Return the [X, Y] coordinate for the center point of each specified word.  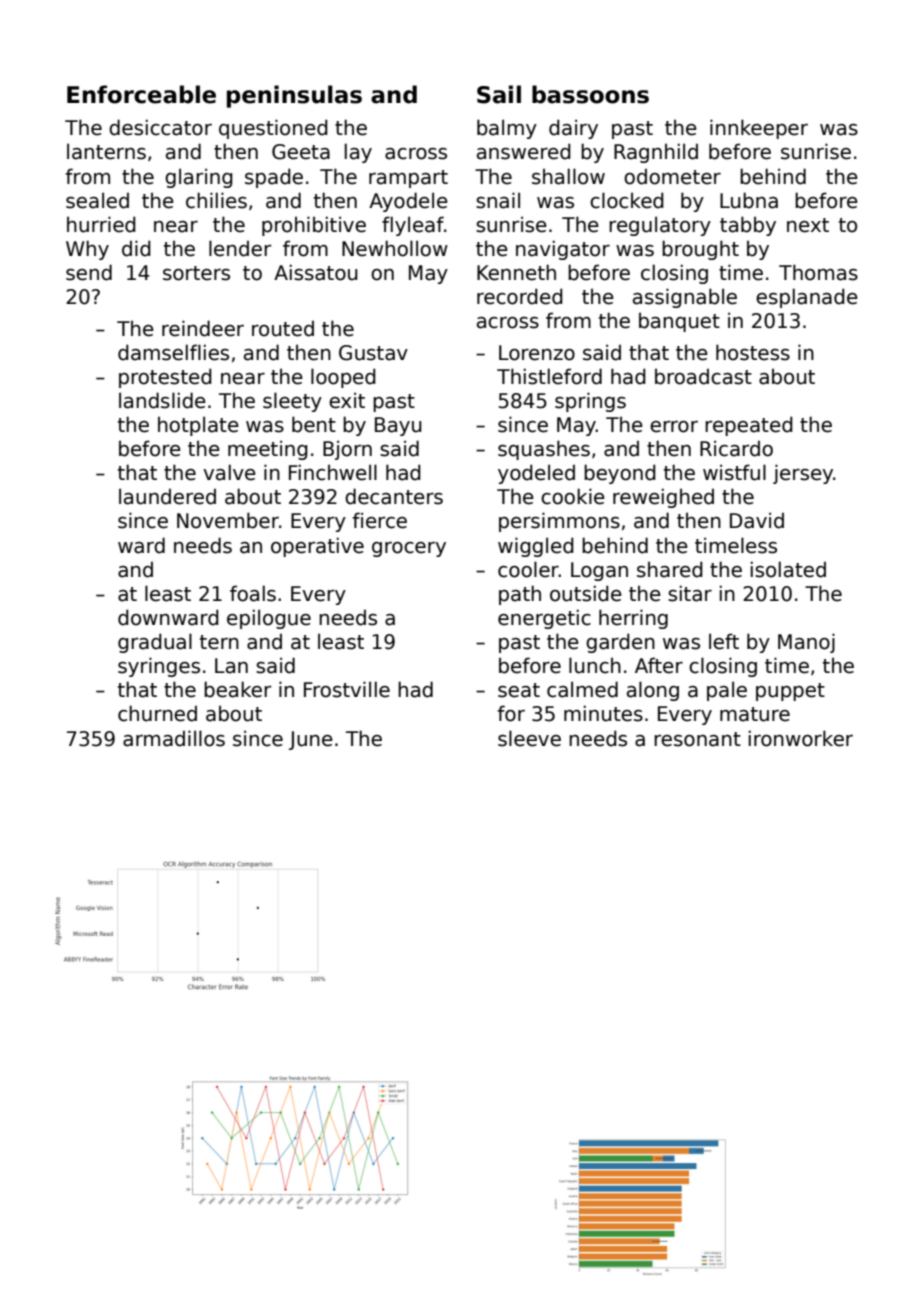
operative [317, 547]
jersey [803, 474]
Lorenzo [537, 353]
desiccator [160, 127]
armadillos [174, 738]
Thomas [818, 272]
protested [165, 378]
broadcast [703, 376]
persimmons [559, 522]
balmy [507, 129]
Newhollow [395, 248]
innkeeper [759, 129]
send [89, 272]
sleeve [529, 738]
